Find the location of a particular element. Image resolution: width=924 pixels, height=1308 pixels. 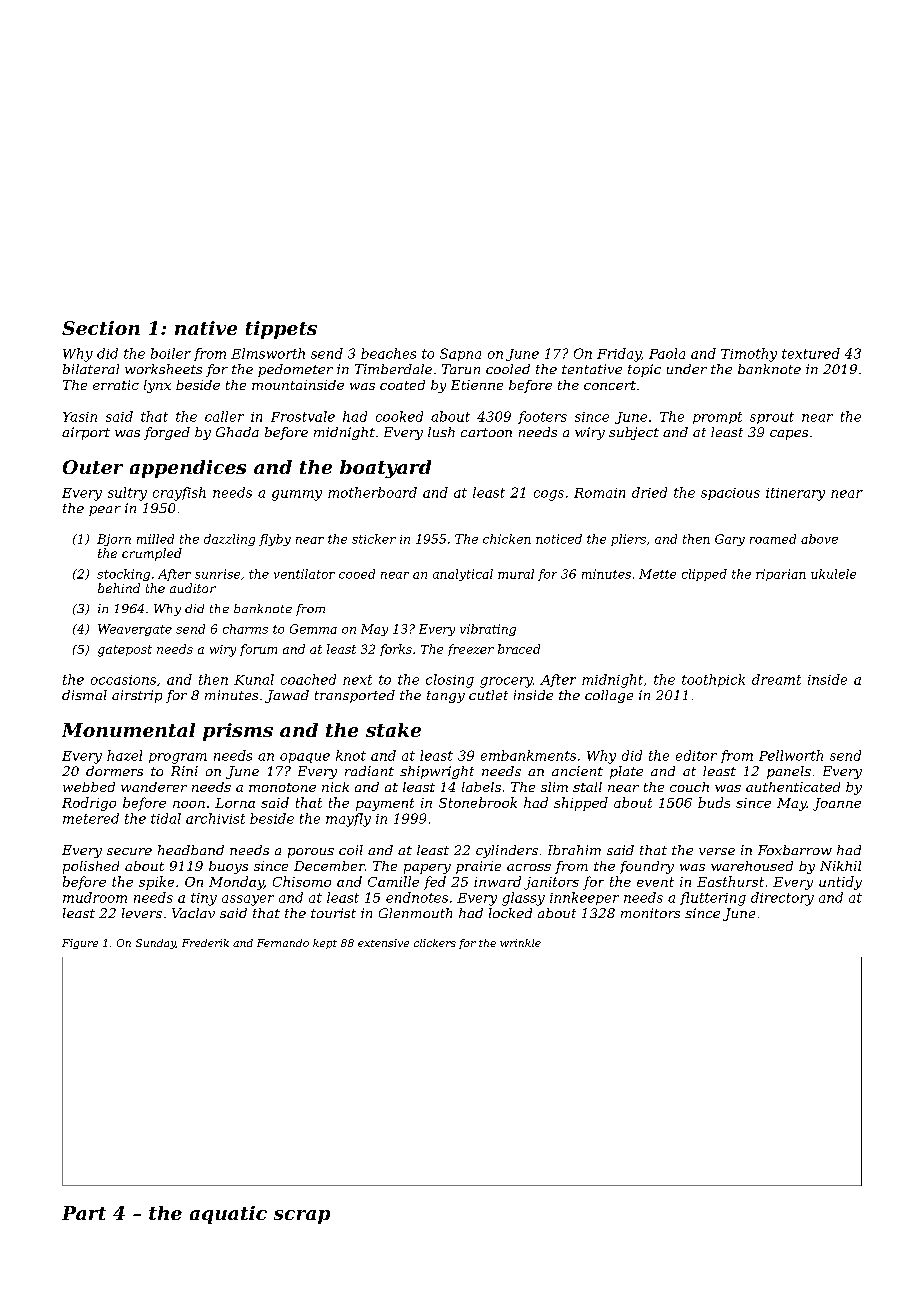

buds is located at coordinates (714, 802).
